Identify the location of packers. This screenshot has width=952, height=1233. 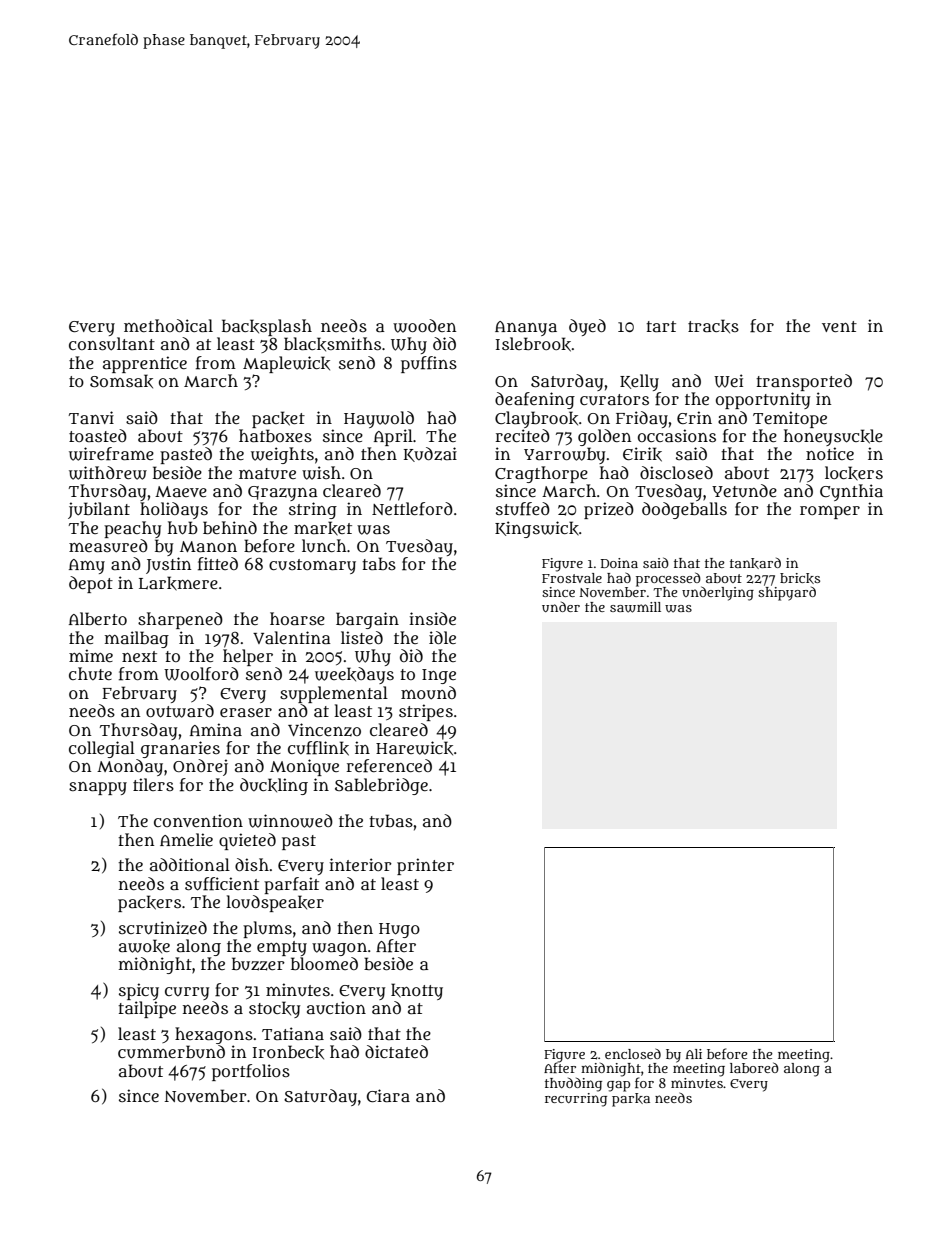
(149, 903).
